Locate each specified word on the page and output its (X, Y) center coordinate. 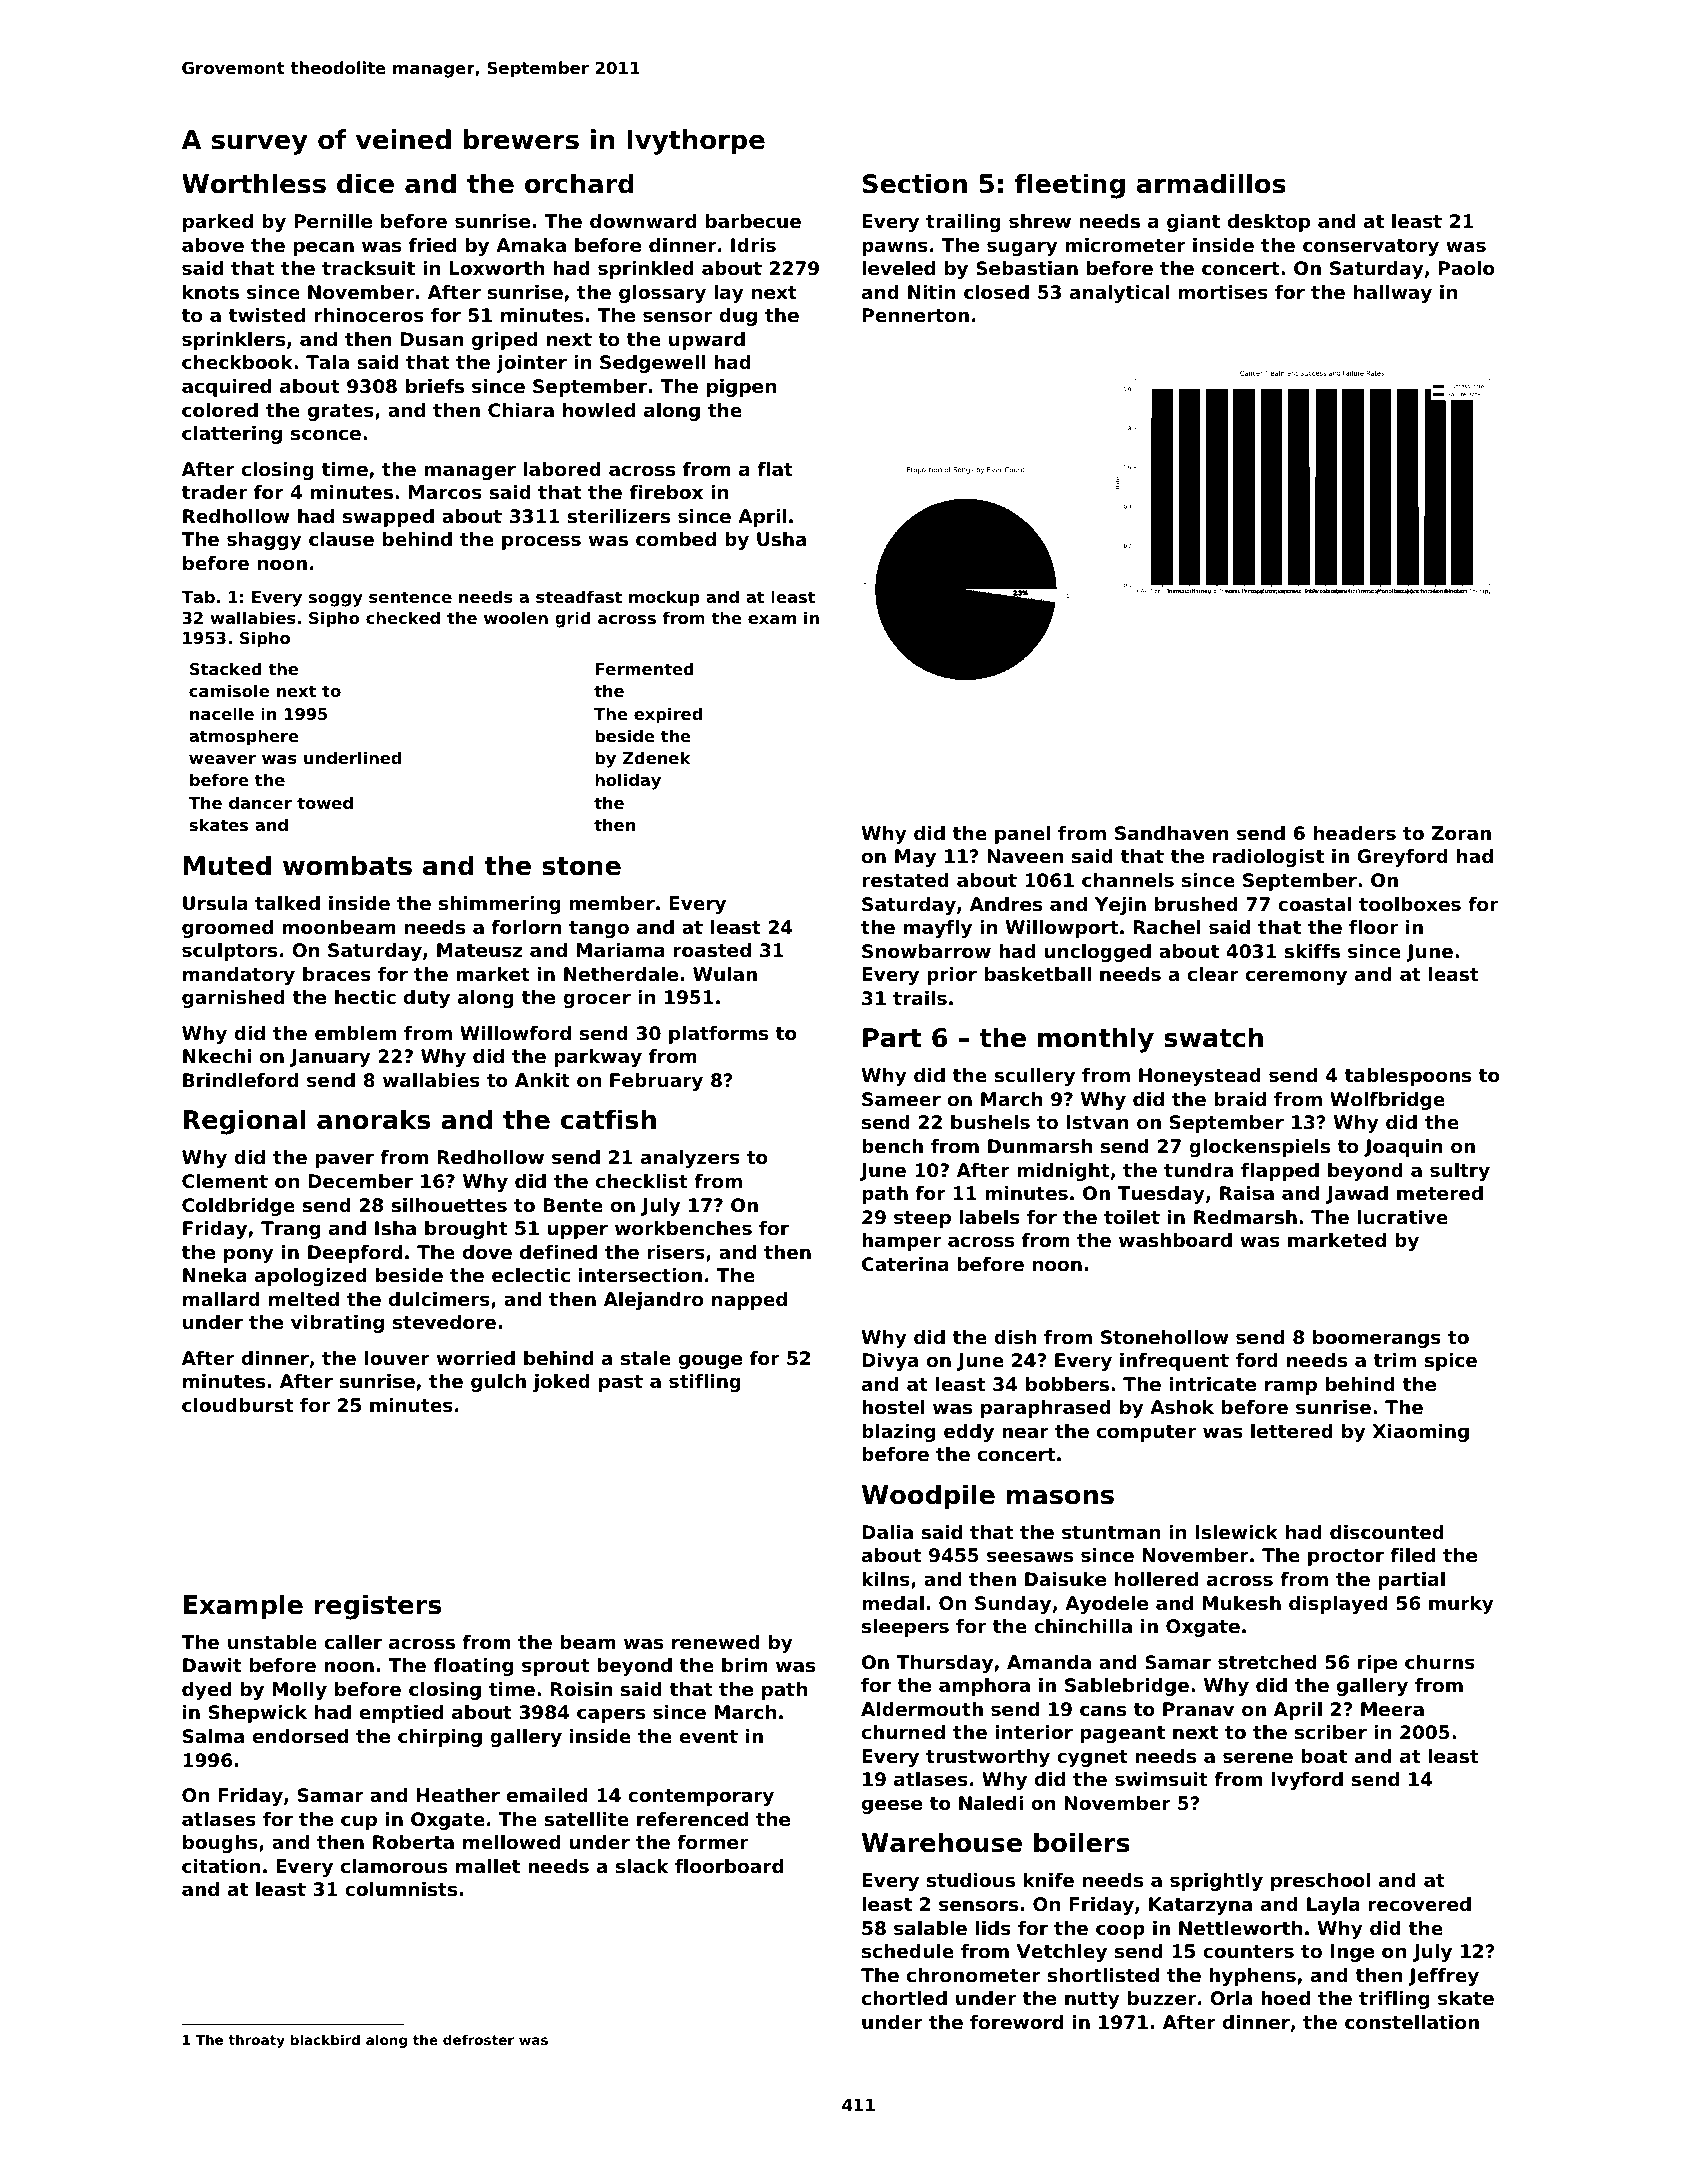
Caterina (905, 1264)
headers (1355, 833)
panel (1022, 835)
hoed (1285, 1998)
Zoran (1461, 833)
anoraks (373, 1119)
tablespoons (1407, 1077)
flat (775, 469)
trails (920, 998)
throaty (256, 2041)
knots (211, 292)
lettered (1292, 1431)
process (541, 542)
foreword (1016, 2022)
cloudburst (237, 1405)
